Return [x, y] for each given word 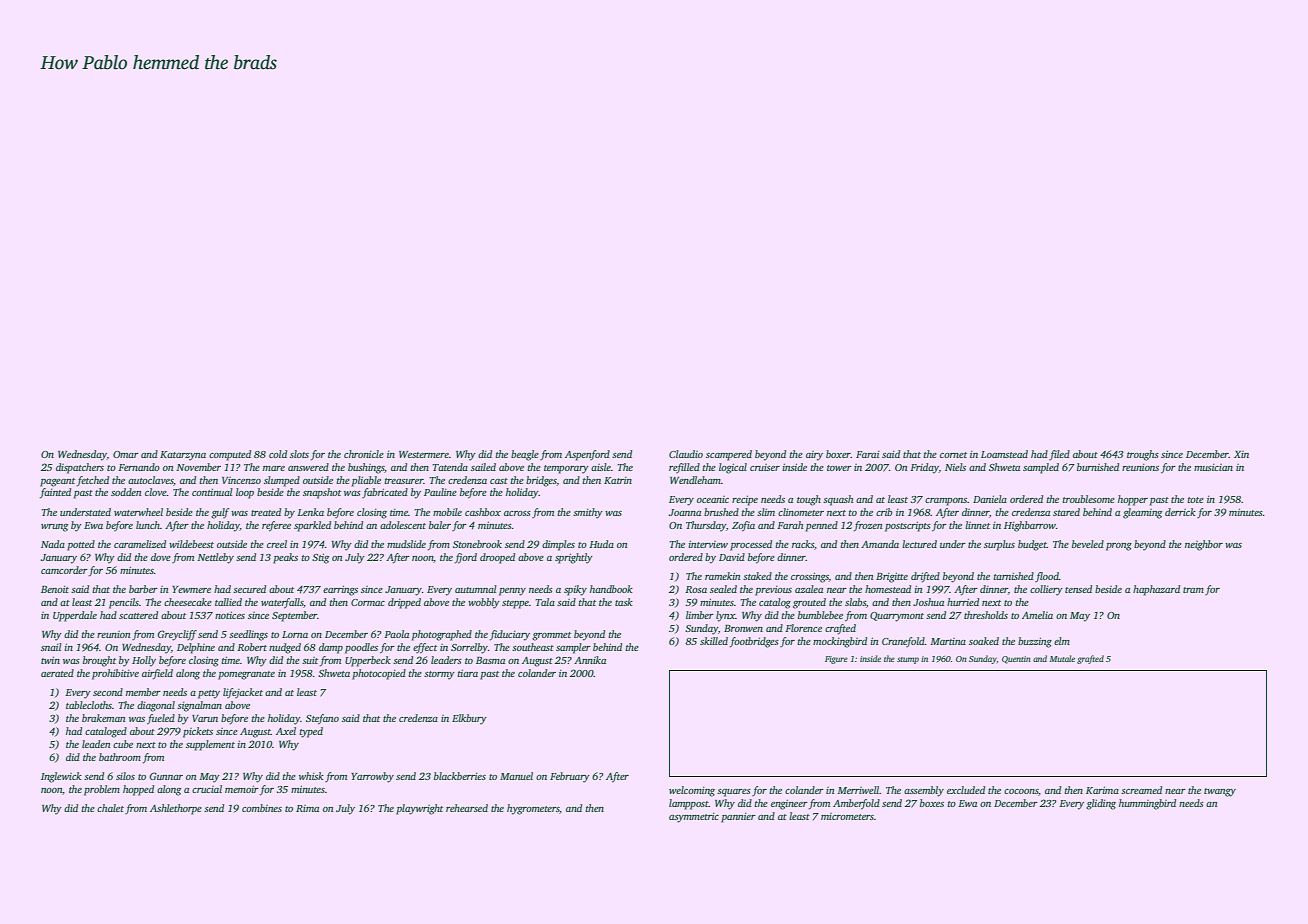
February [570, 777]
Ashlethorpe [176, 809]
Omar [126, 454]
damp [331, 648]
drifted [925, 577]
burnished [1098, 467]
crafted [840, 629]
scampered [729, 455]
